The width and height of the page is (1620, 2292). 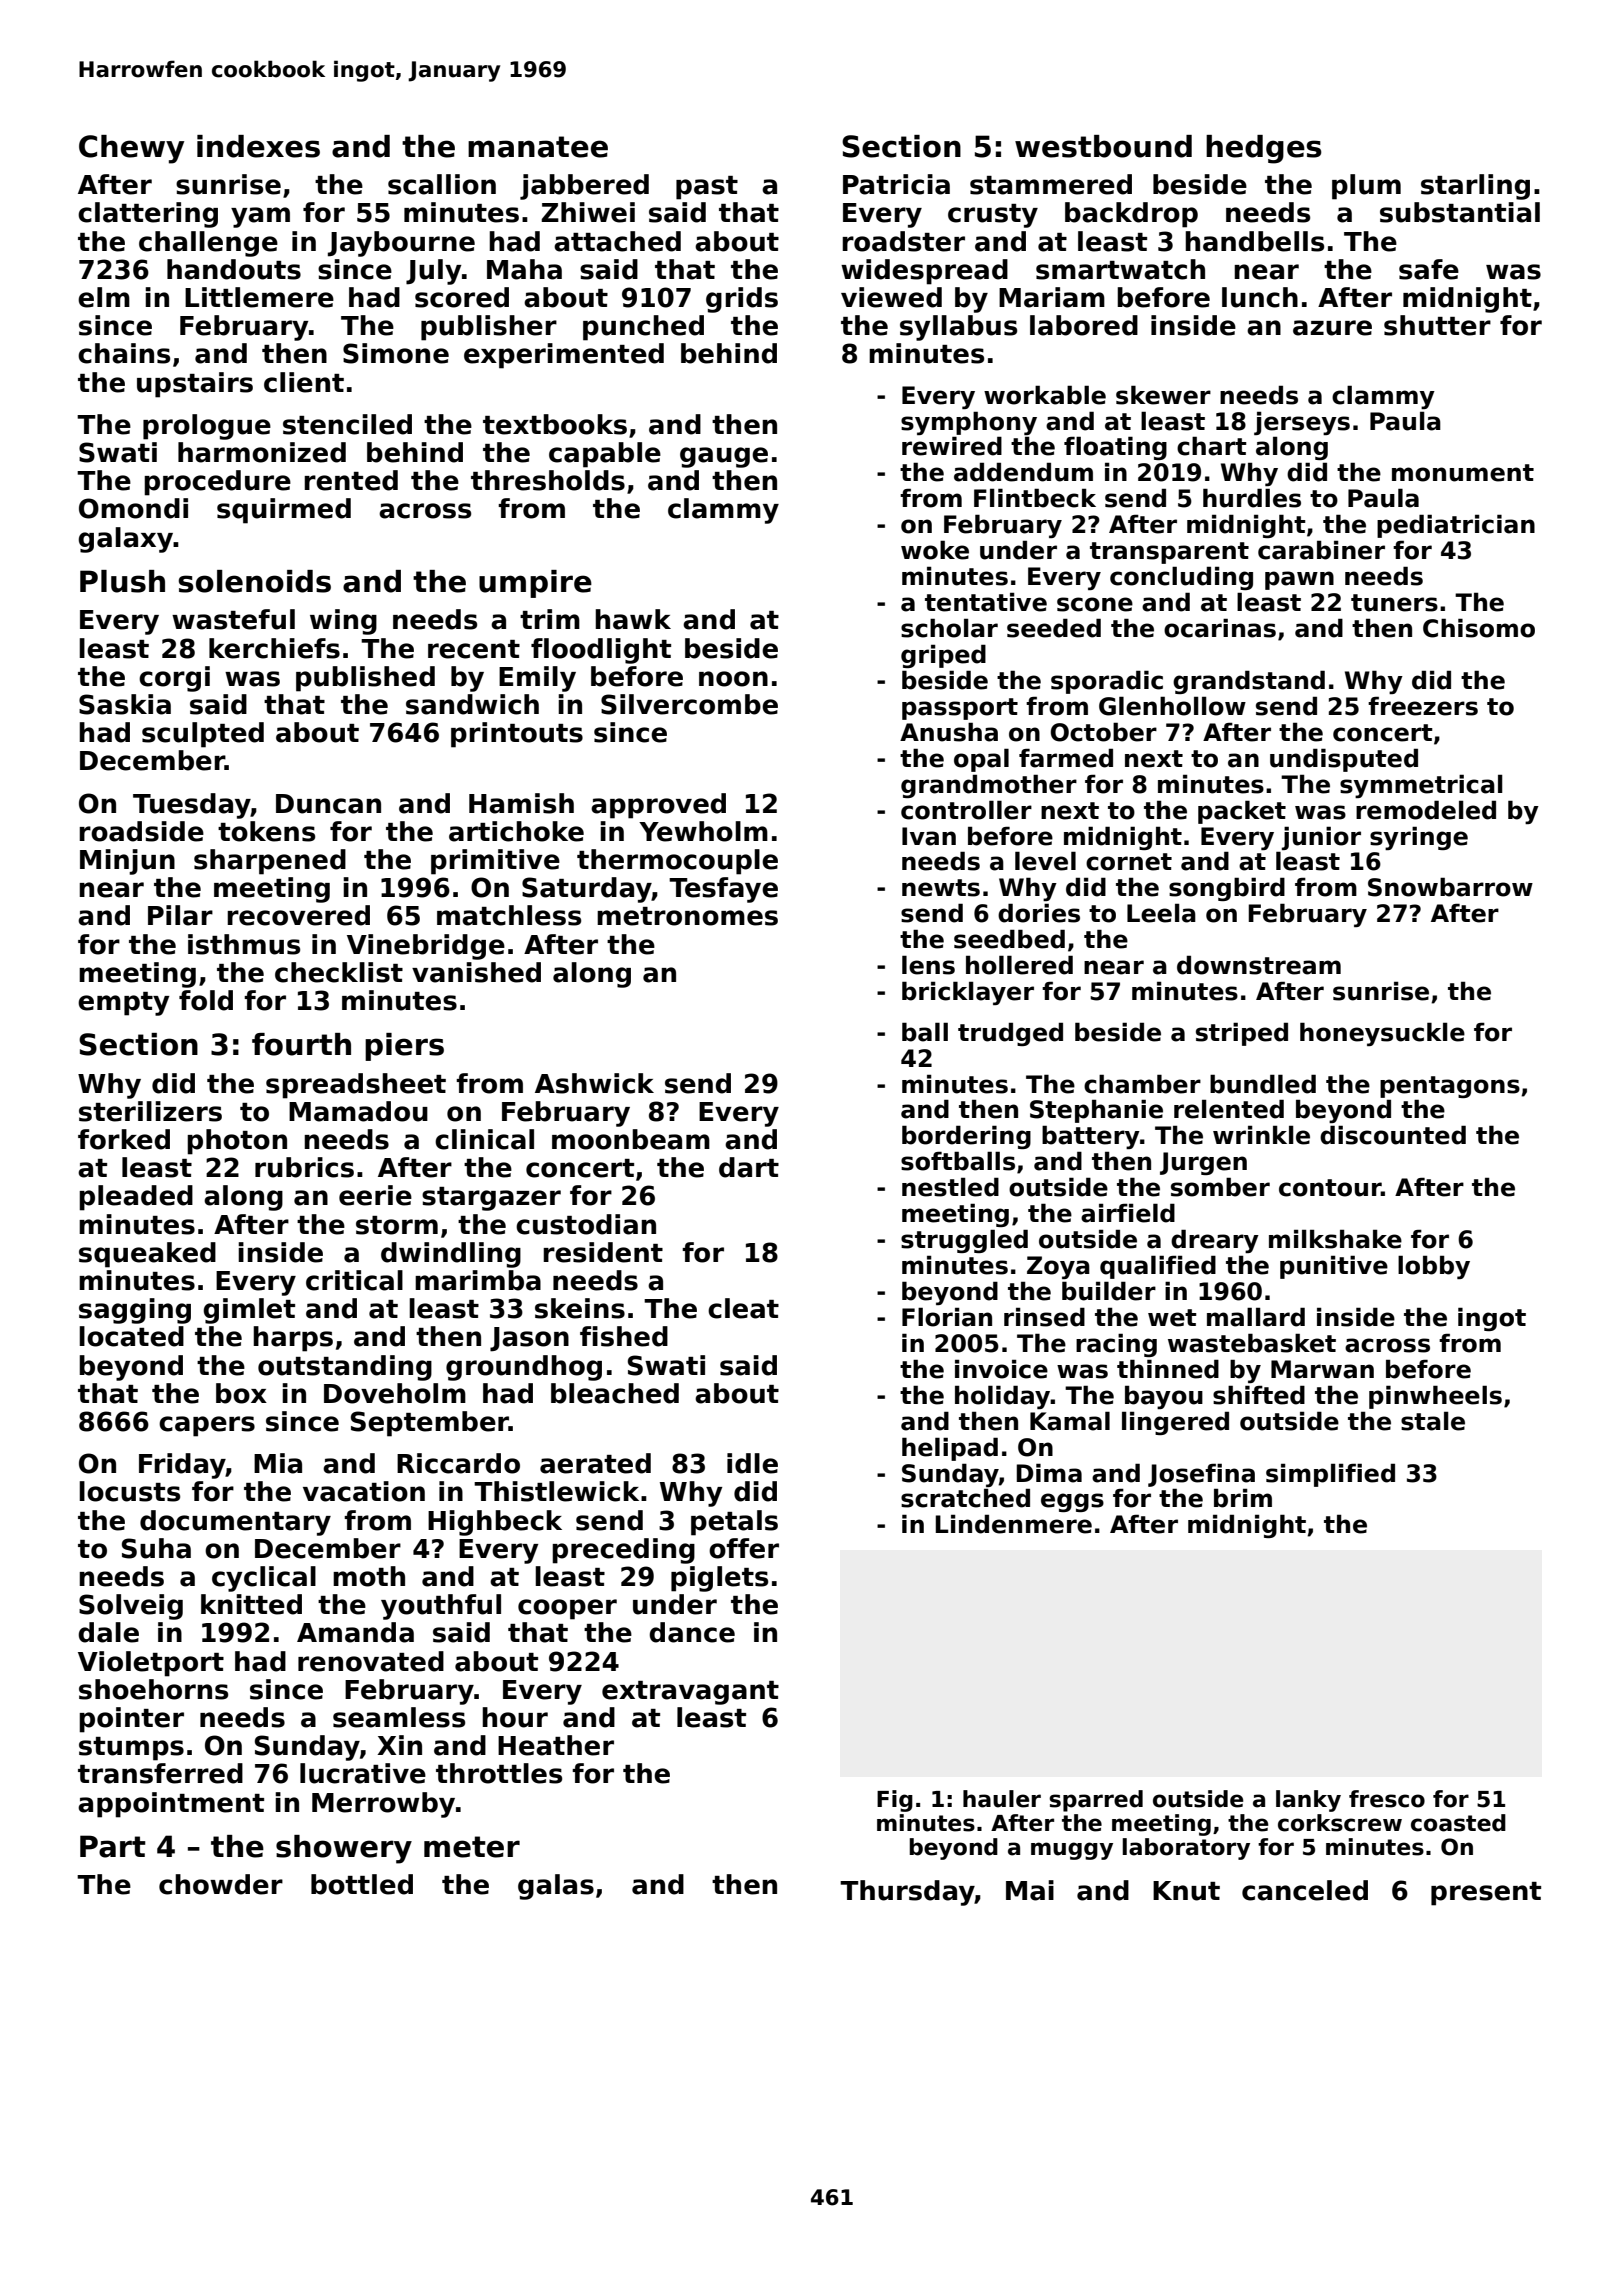 I want to click on Saskia, so click(x=125, y=704).
